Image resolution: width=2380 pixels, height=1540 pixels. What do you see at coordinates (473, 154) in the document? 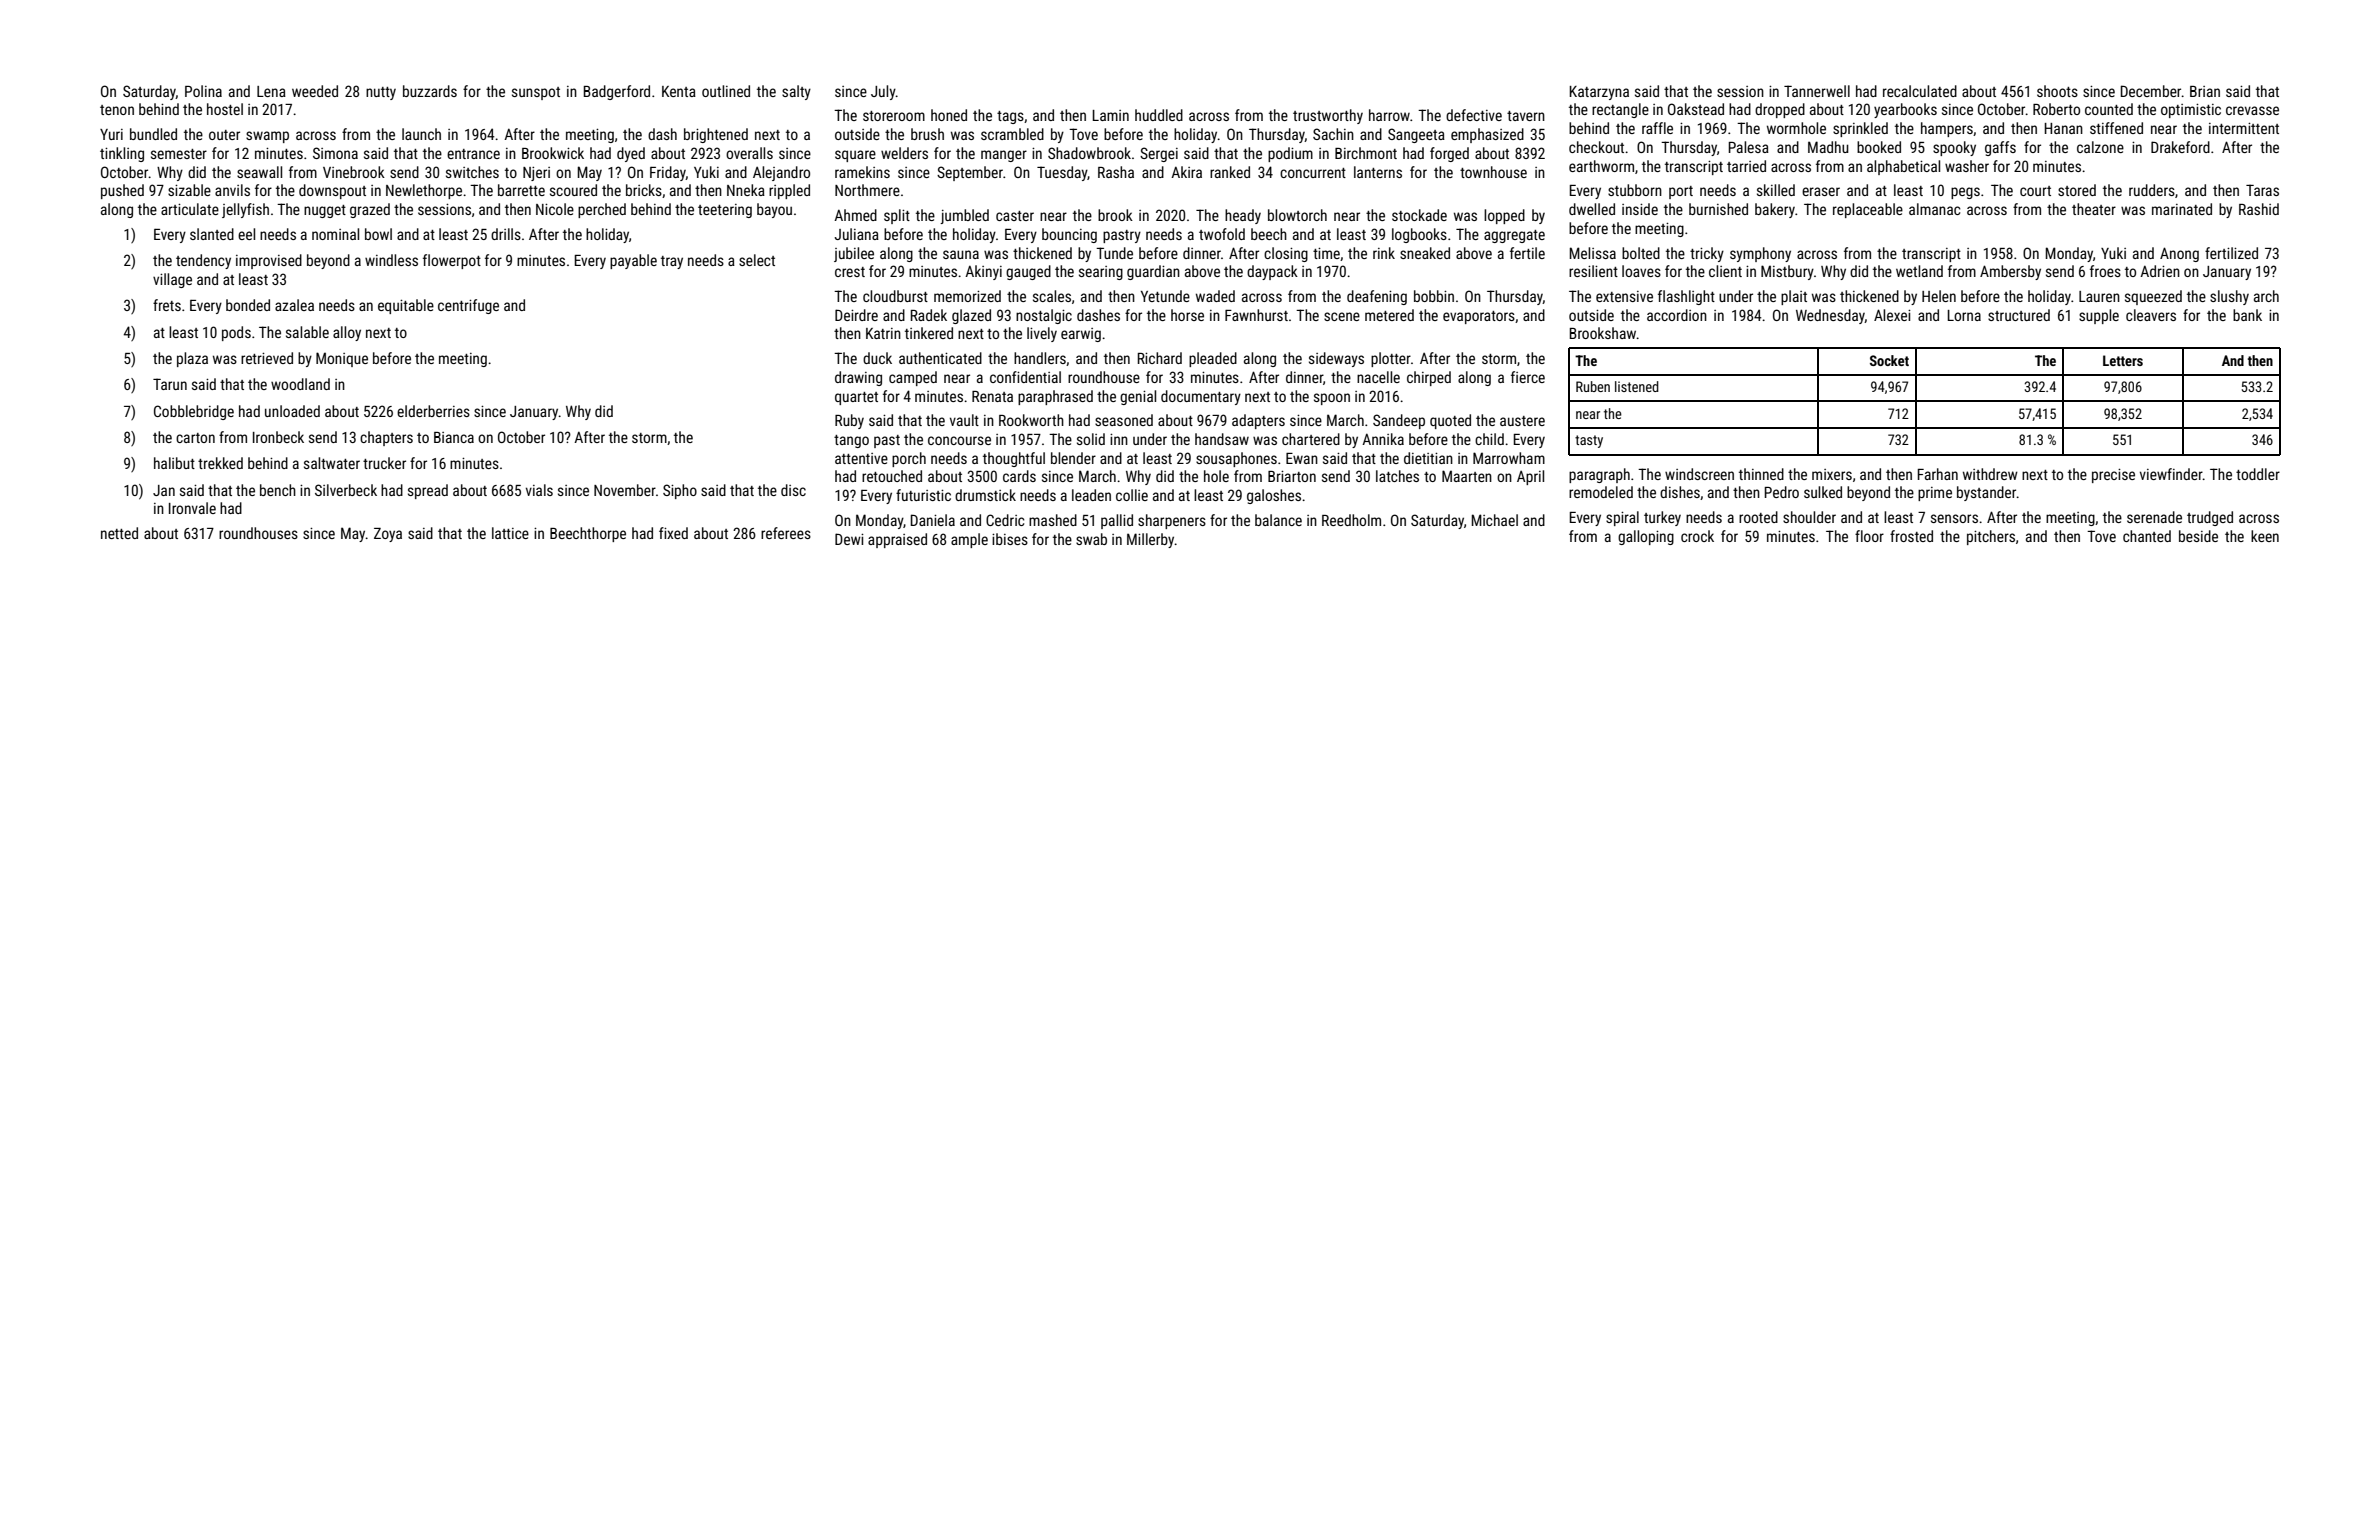
I see `entrance` at bounding box center [473, 154].
